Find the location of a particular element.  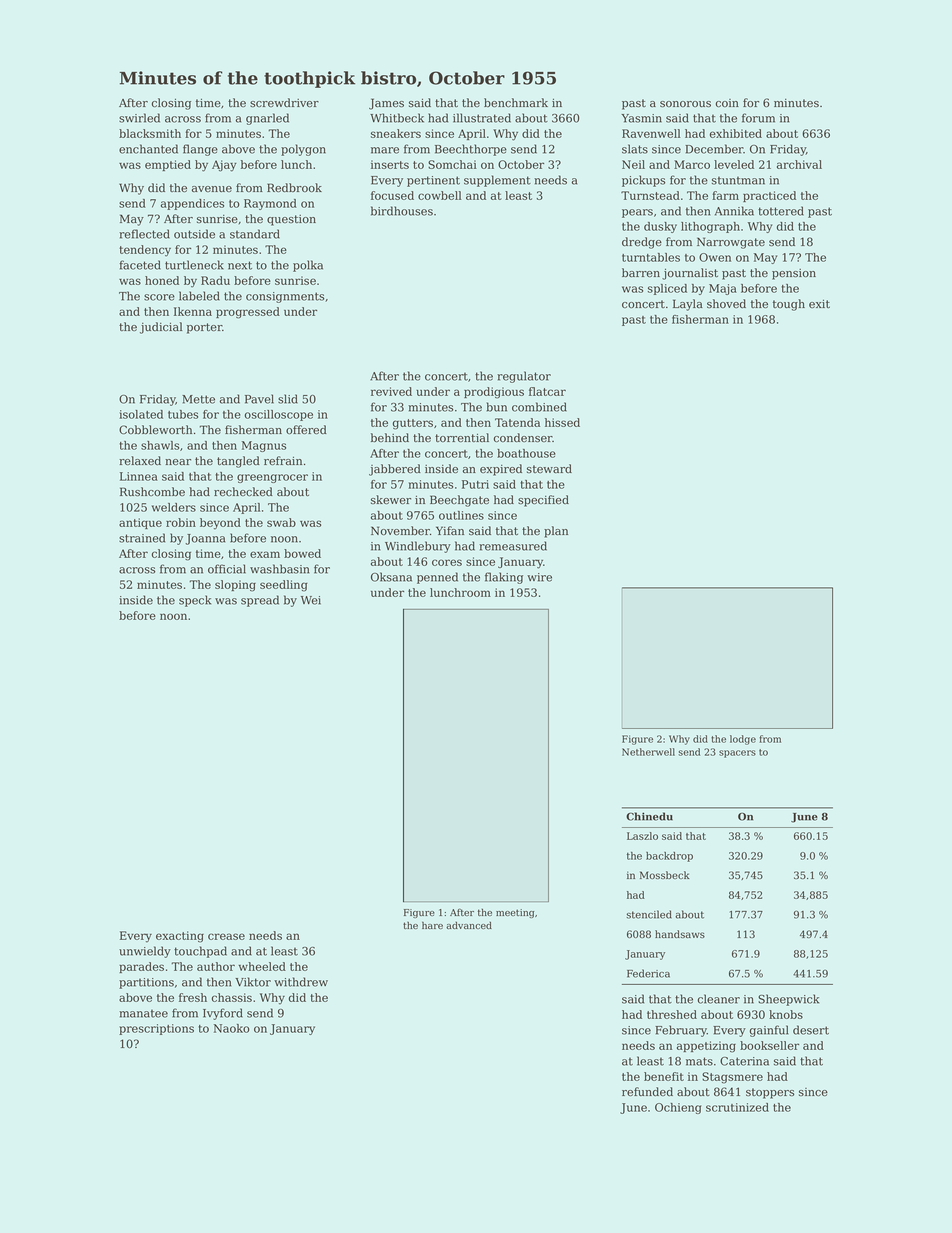

exacting is located at coordinates (180, 937).
